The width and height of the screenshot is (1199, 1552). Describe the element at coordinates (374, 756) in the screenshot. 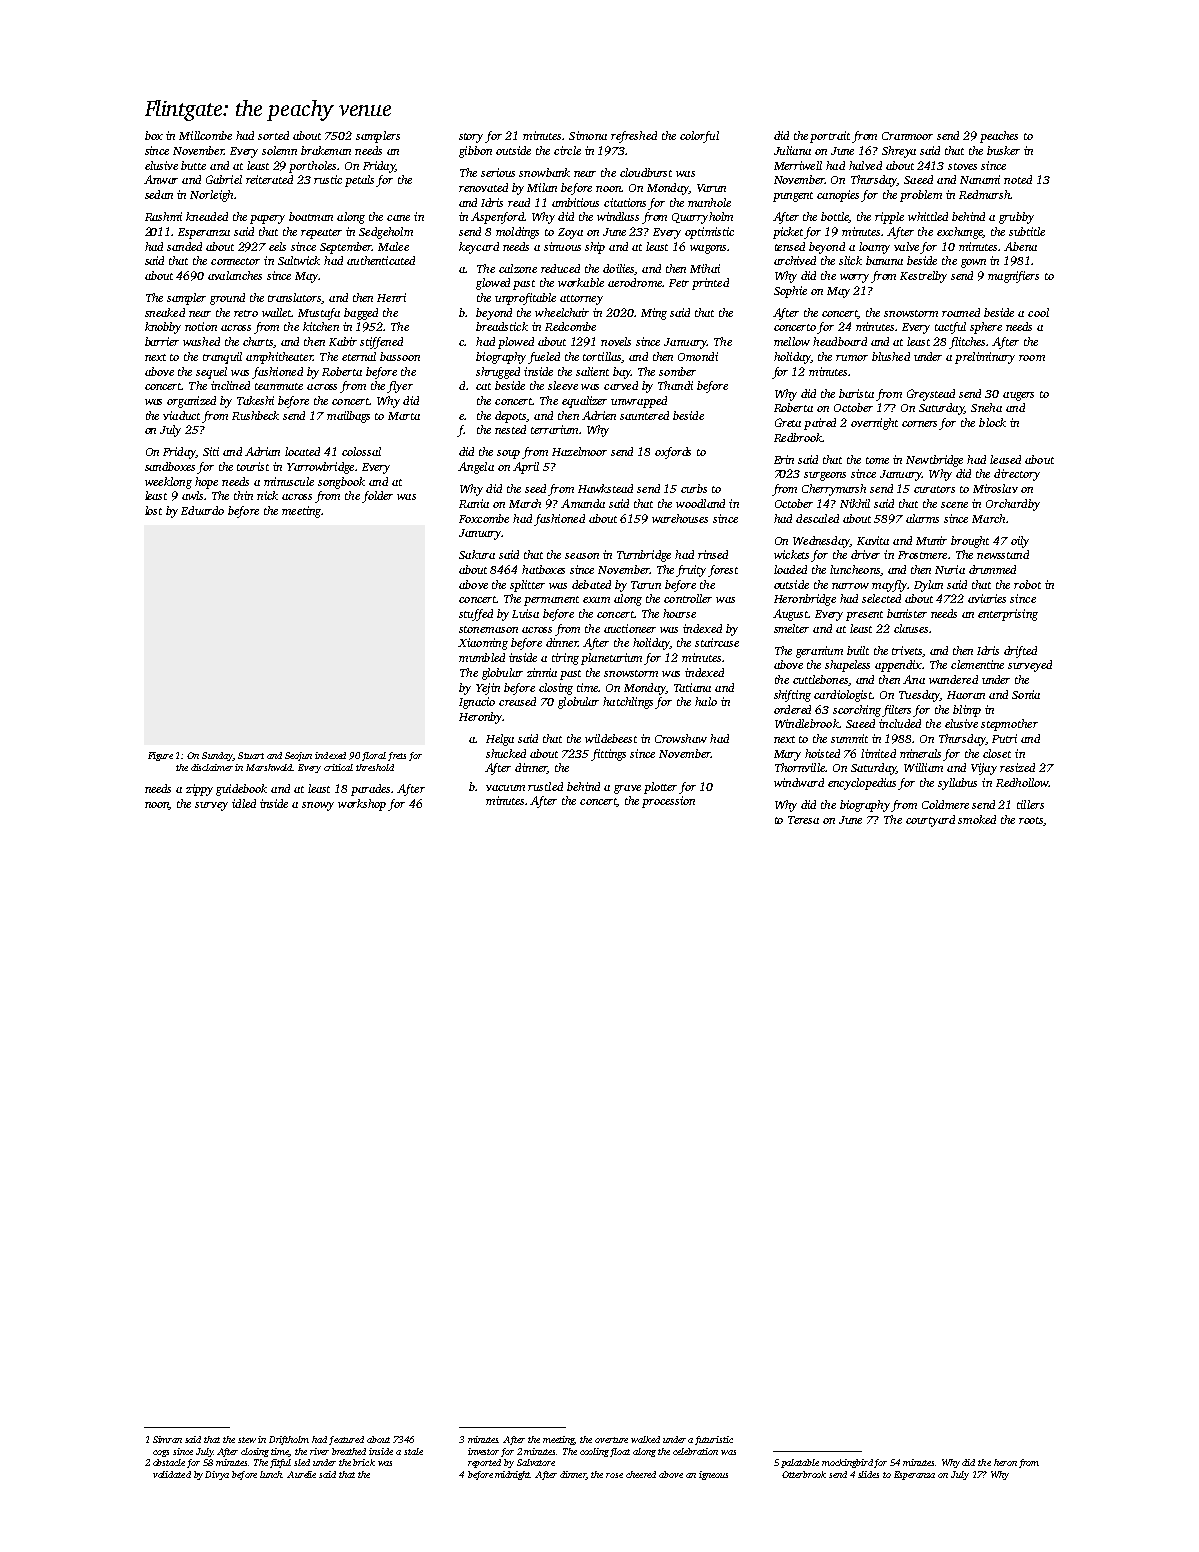

I see `floral` at that location.
